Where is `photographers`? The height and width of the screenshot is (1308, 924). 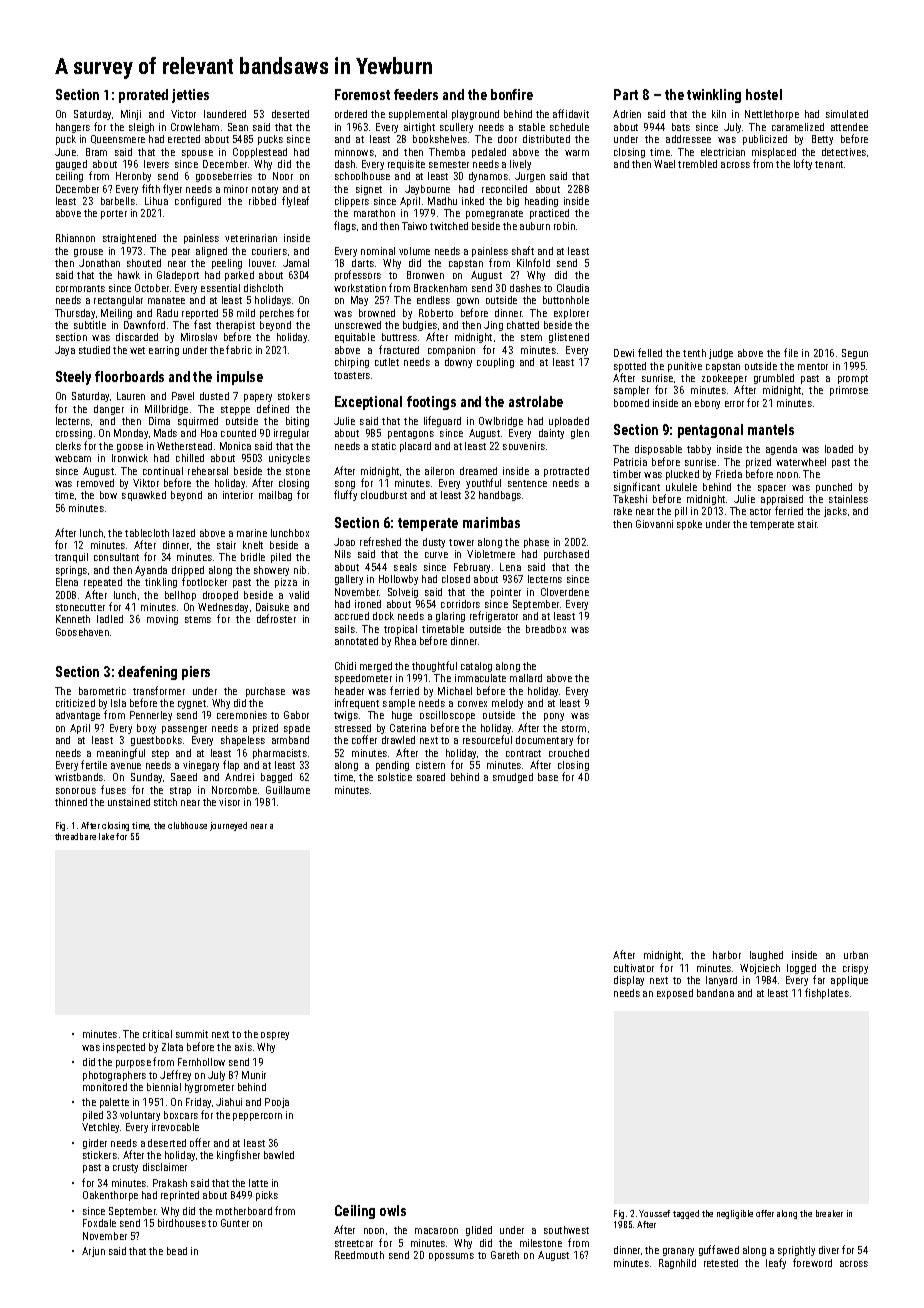
photographers is located at coordinates (114, 1076).
